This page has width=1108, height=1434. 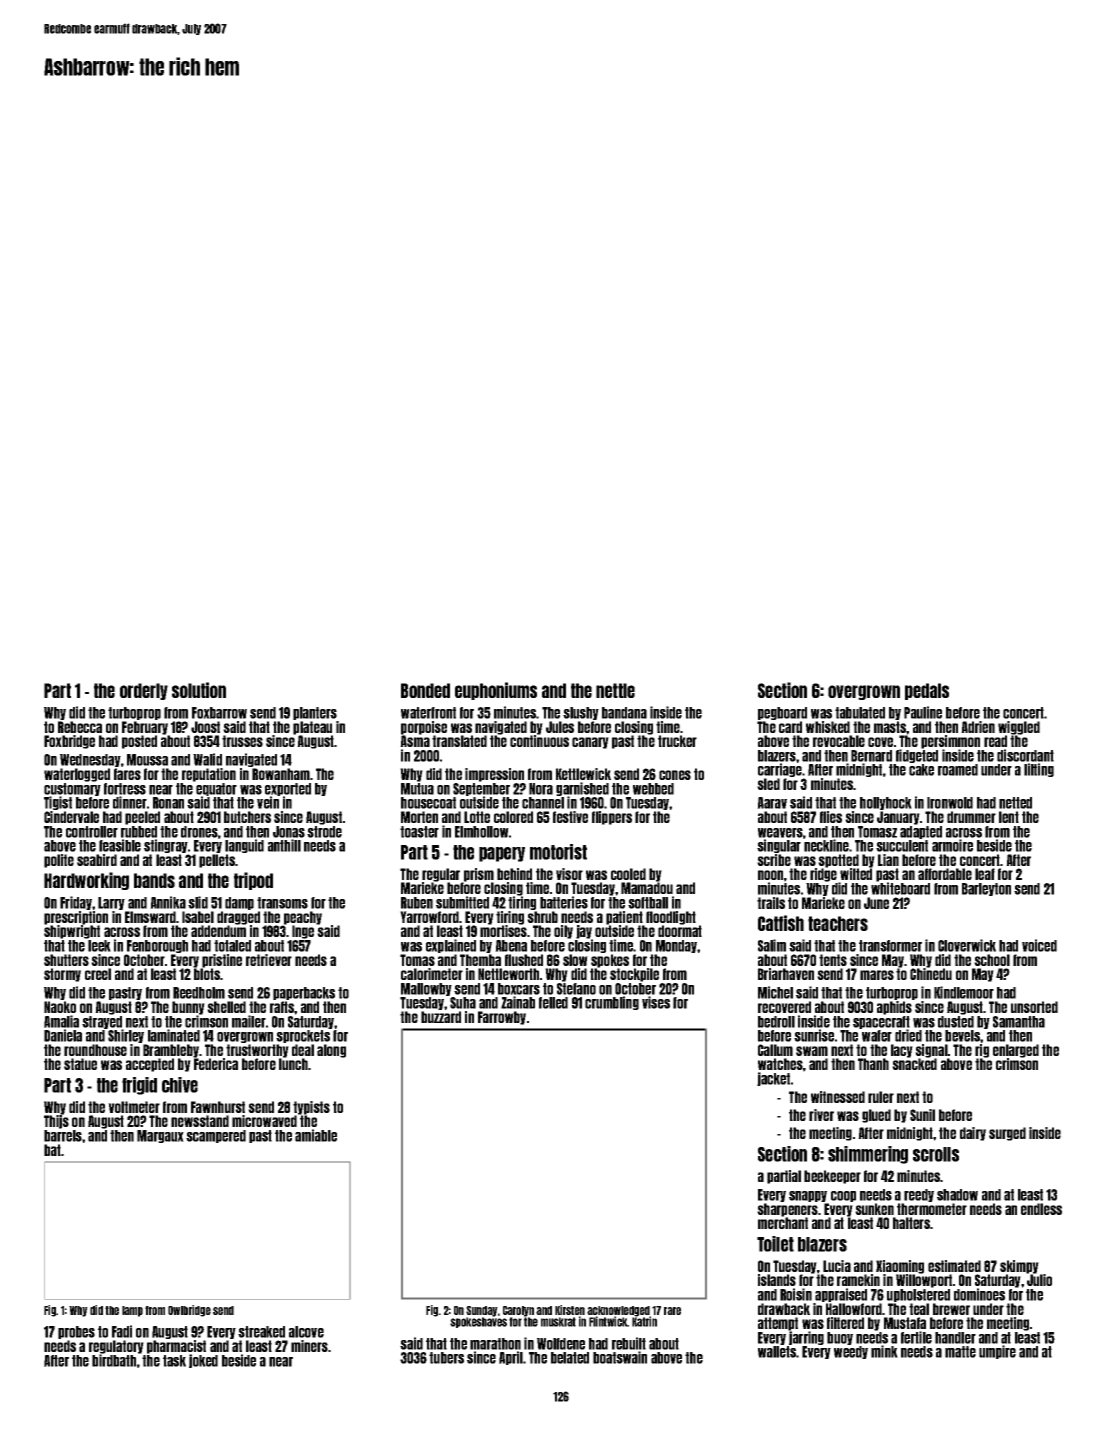 What do you see at coordinates (144, 691) in the page?
I see `orderly` at bounding box center [144, 691].
